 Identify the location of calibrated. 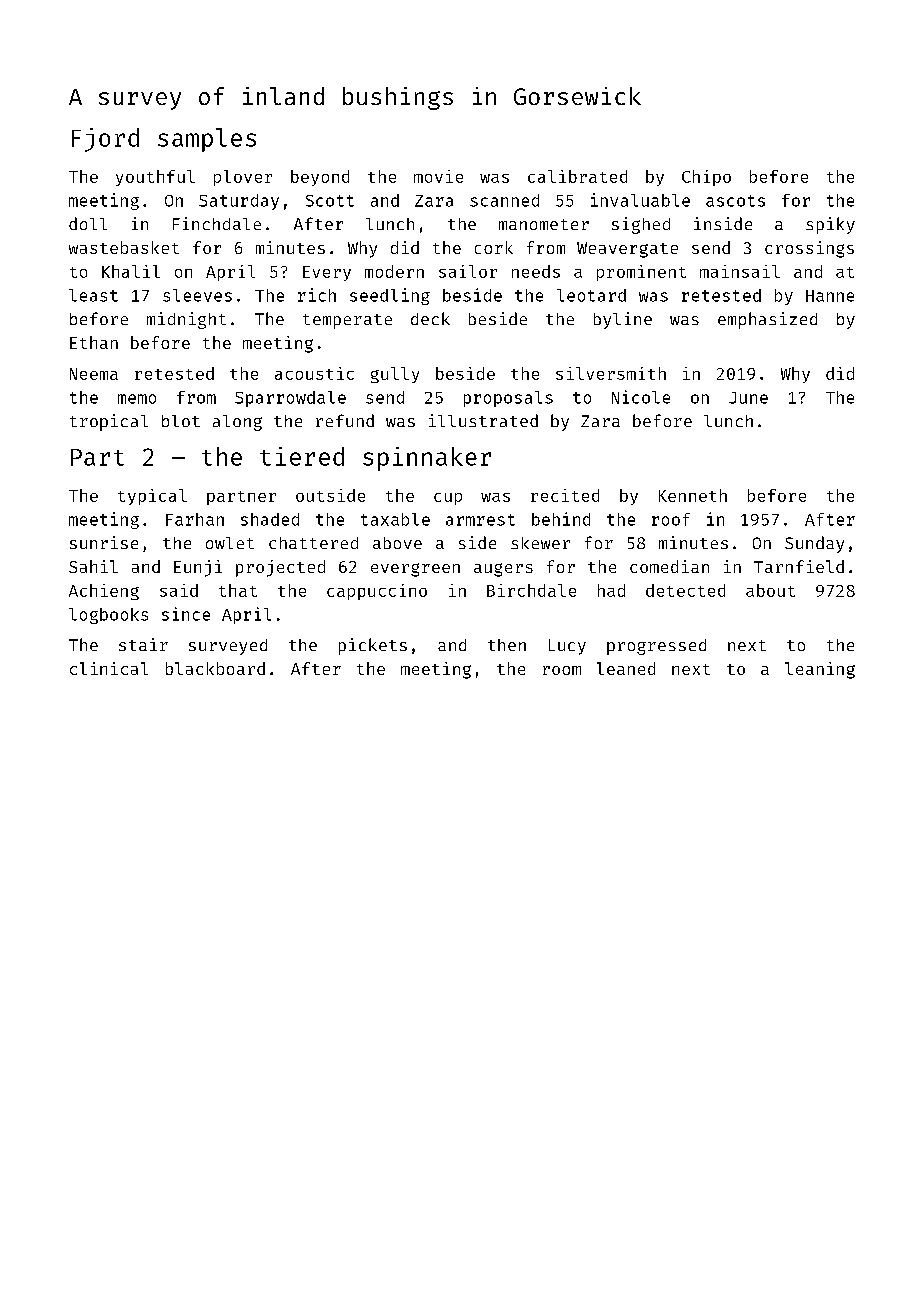
(577, 176).
